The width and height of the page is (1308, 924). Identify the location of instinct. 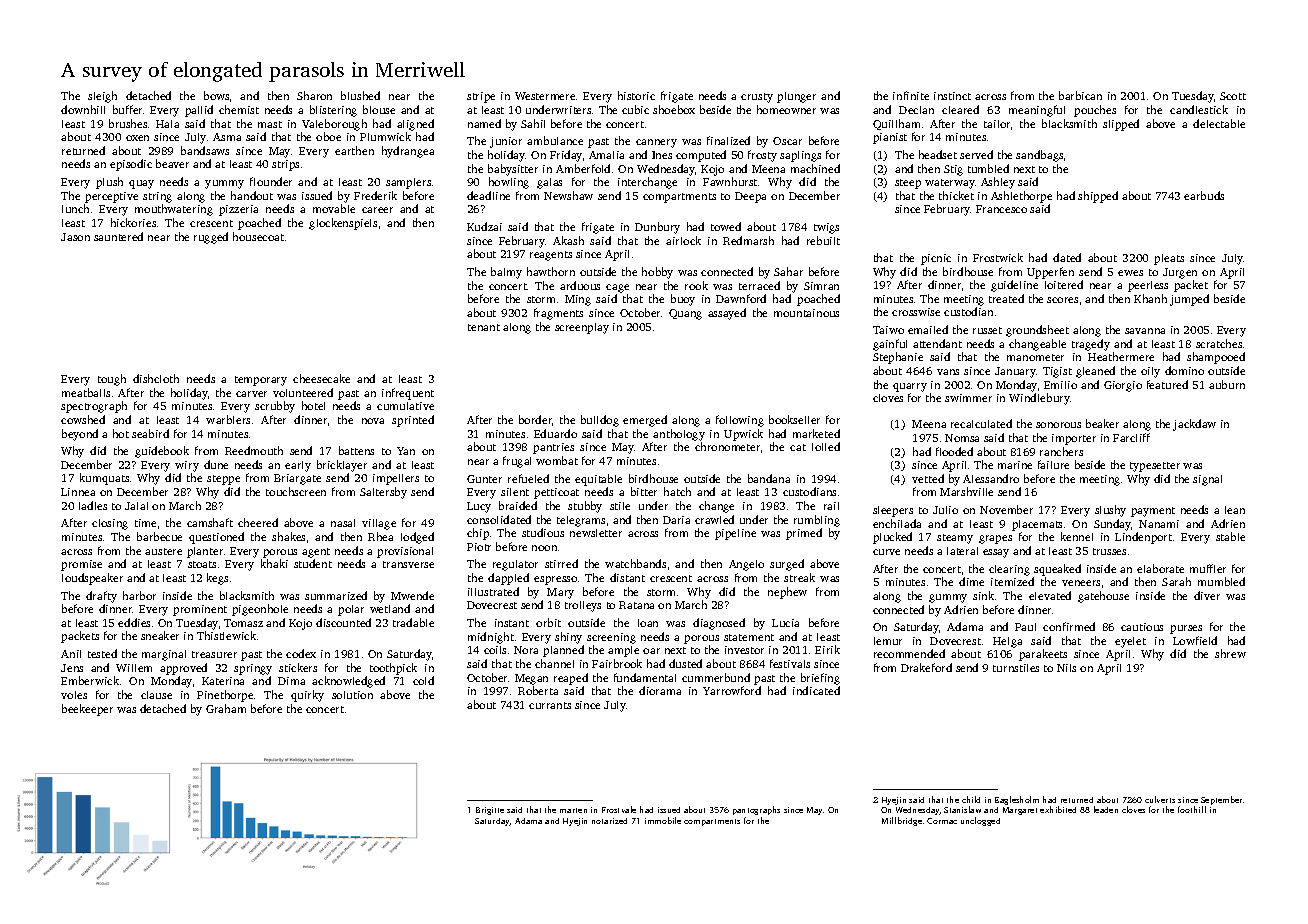
(952, 96).
